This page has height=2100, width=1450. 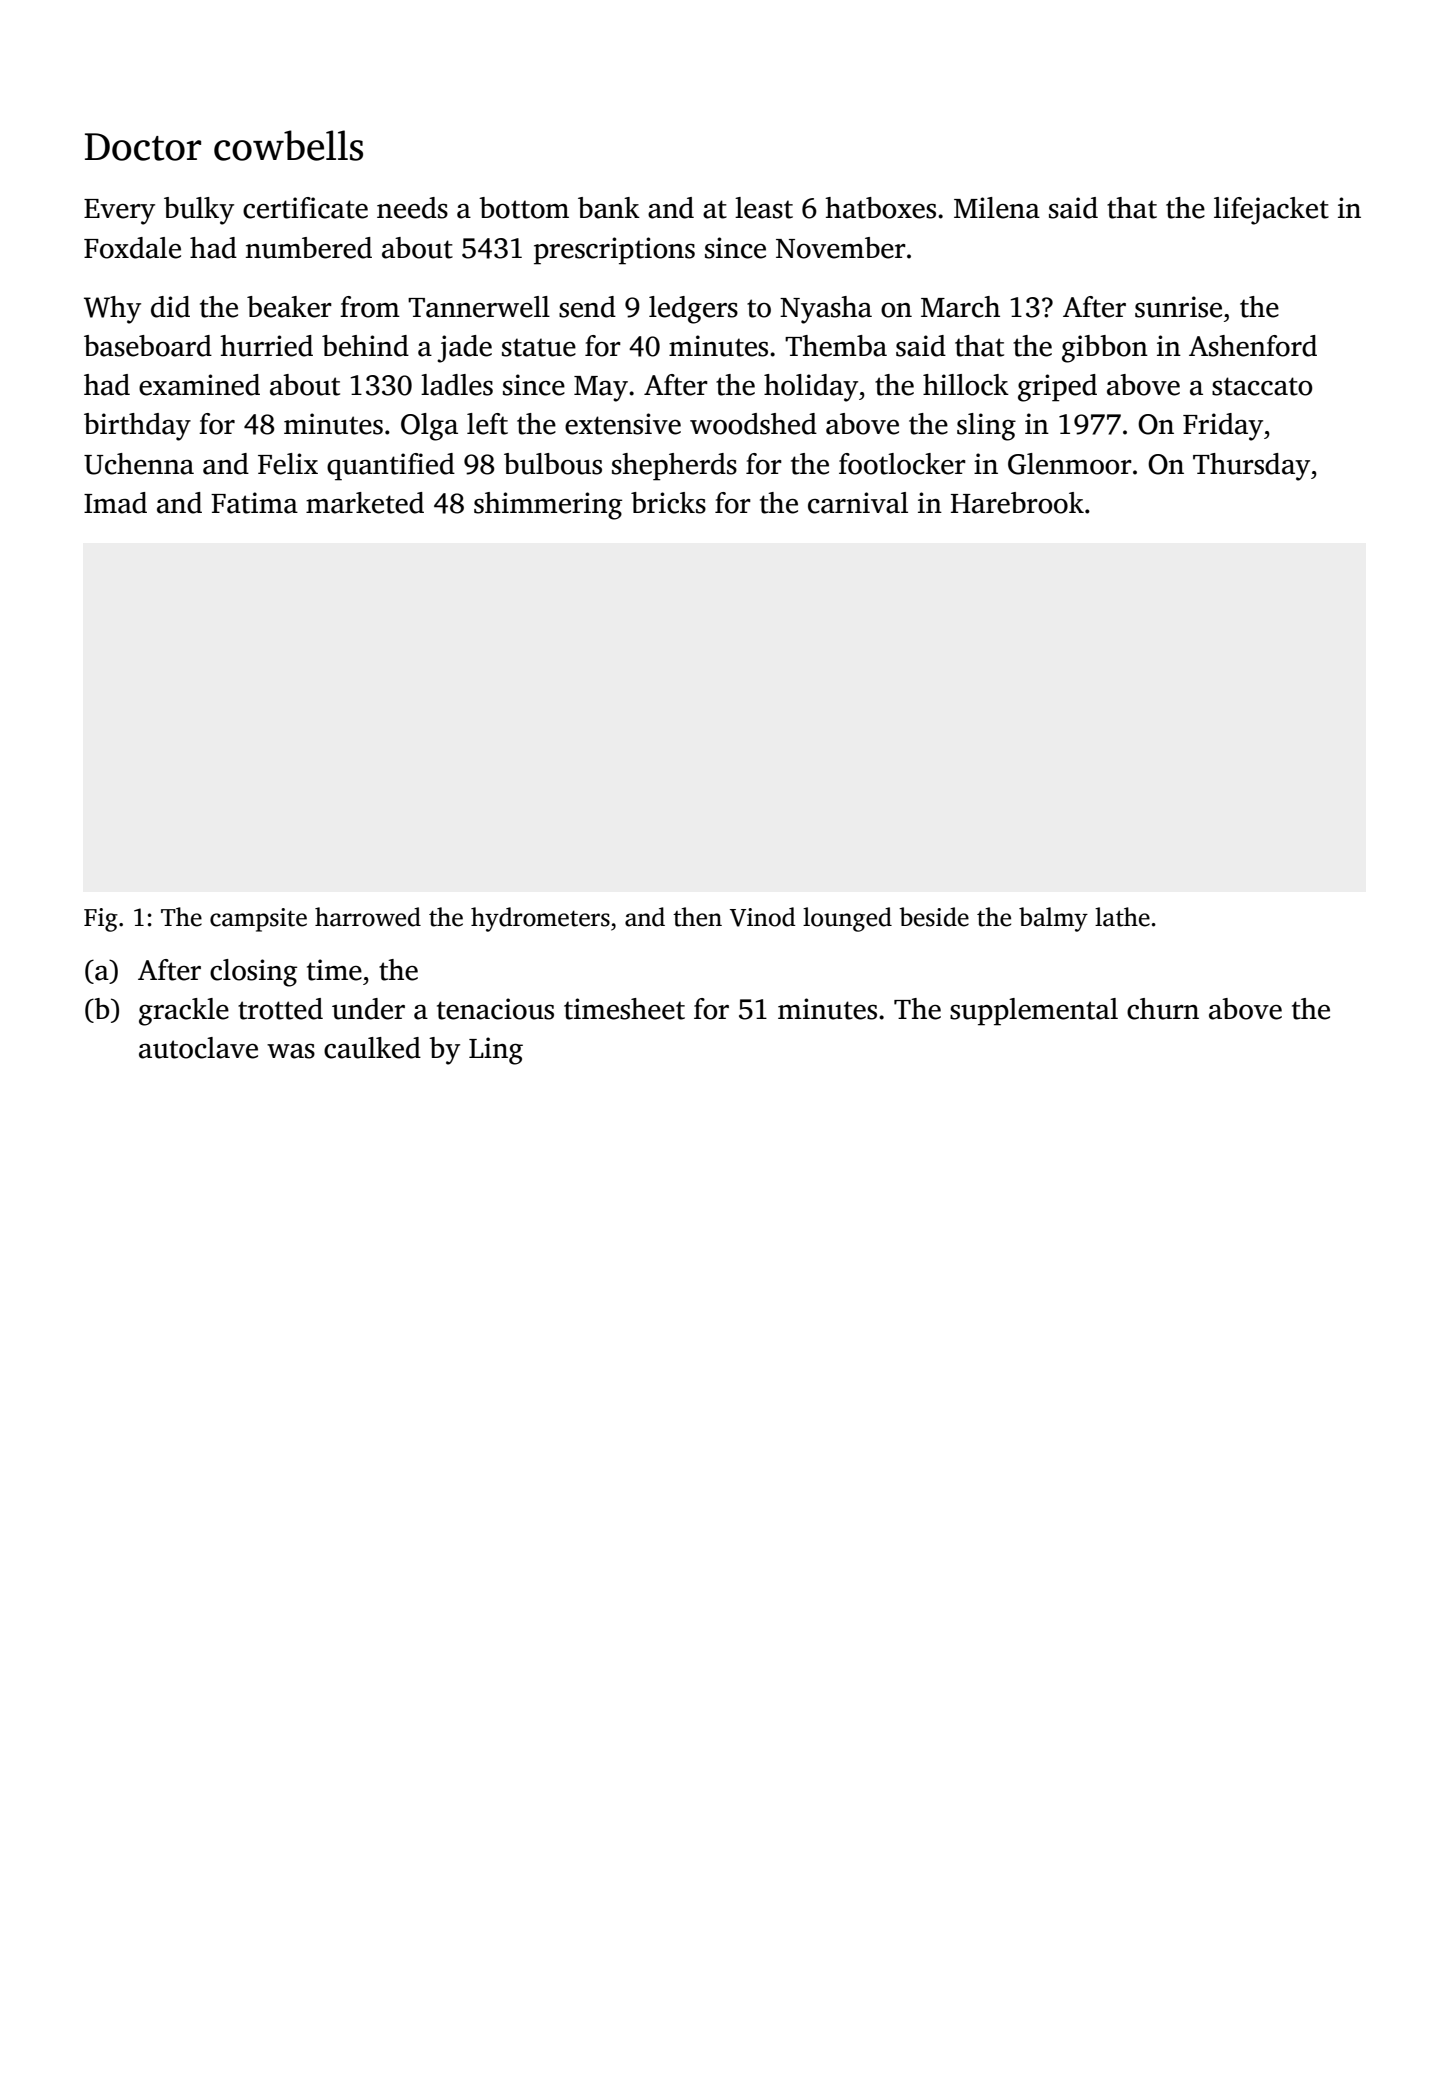 I want to click on Harebrook, so click(x=1017, y=503).
